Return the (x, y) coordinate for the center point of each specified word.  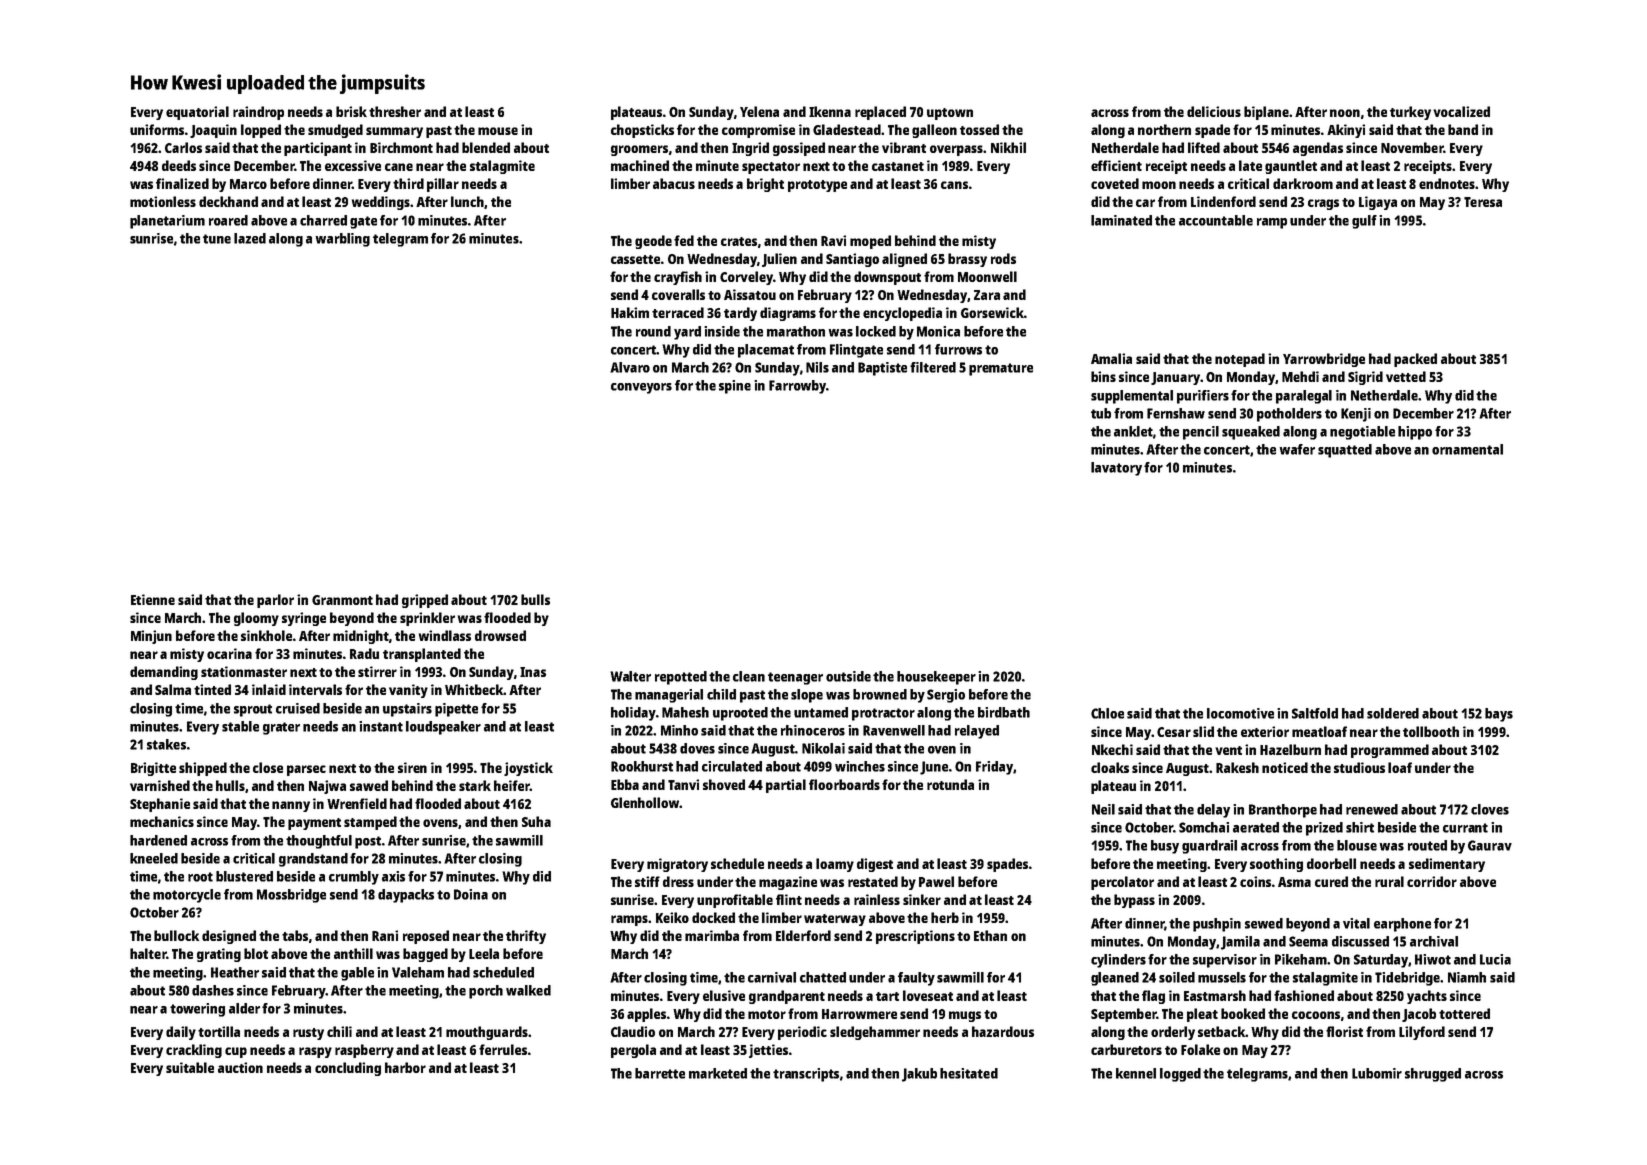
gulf (1364, 222)
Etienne (153, 599)
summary (394, 132)
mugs (965, 1016)
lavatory (1116, 469)
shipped (203, 769)
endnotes (1447, 183)
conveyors (641, 388)
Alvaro (630, 367)
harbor (405, 1067)
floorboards (844, 784)
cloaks (1110, 767)
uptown (950, 114)
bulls (535, 599)
